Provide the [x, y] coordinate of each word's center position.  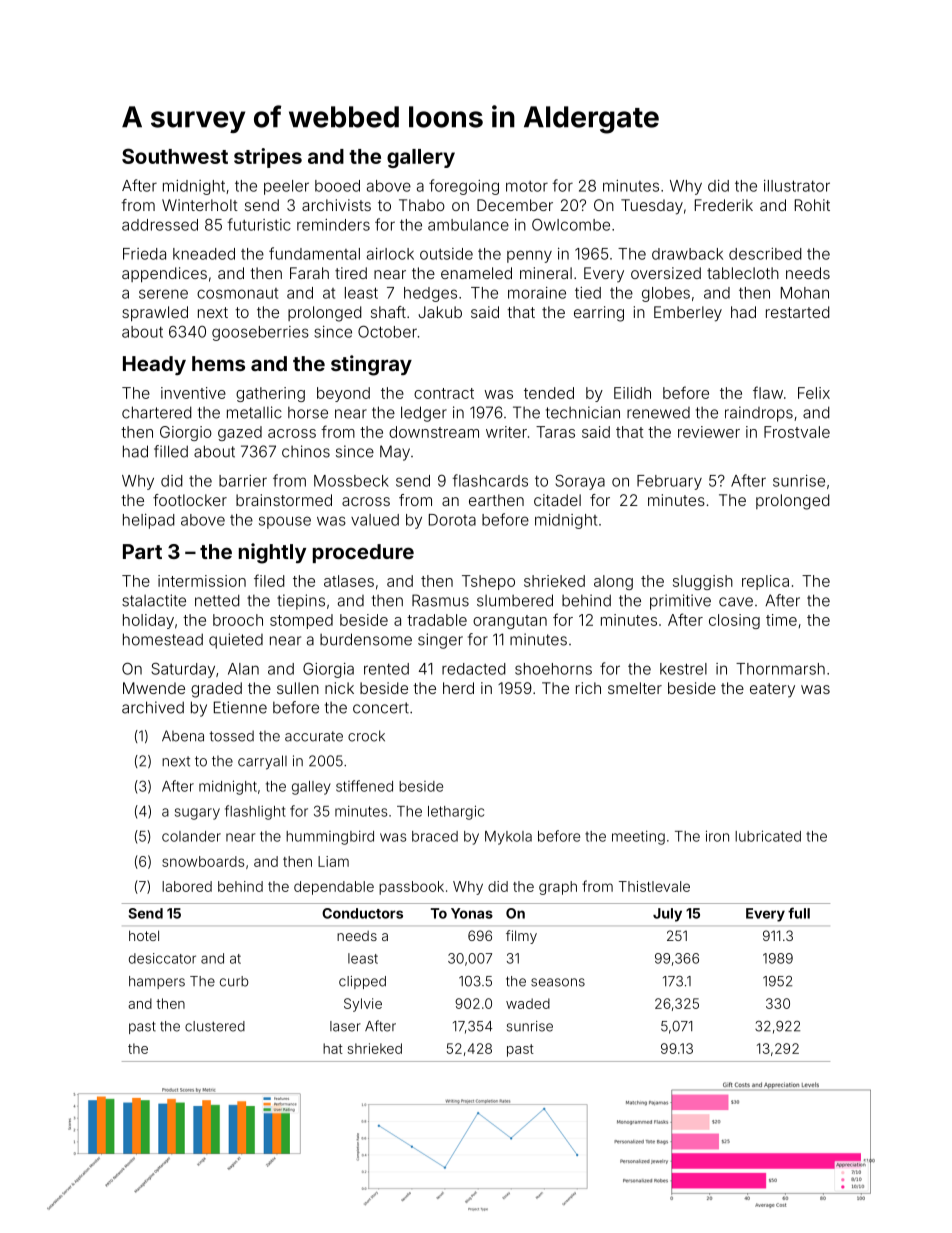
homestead [163, 639]
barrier [243, 481]
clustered [215, 1026]
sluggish [703, 582]
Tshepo [488, 582]
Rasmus [440, 600]
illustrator [797, 186]
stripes [268, 158]
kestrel [683, 669]
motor [527, 186]
